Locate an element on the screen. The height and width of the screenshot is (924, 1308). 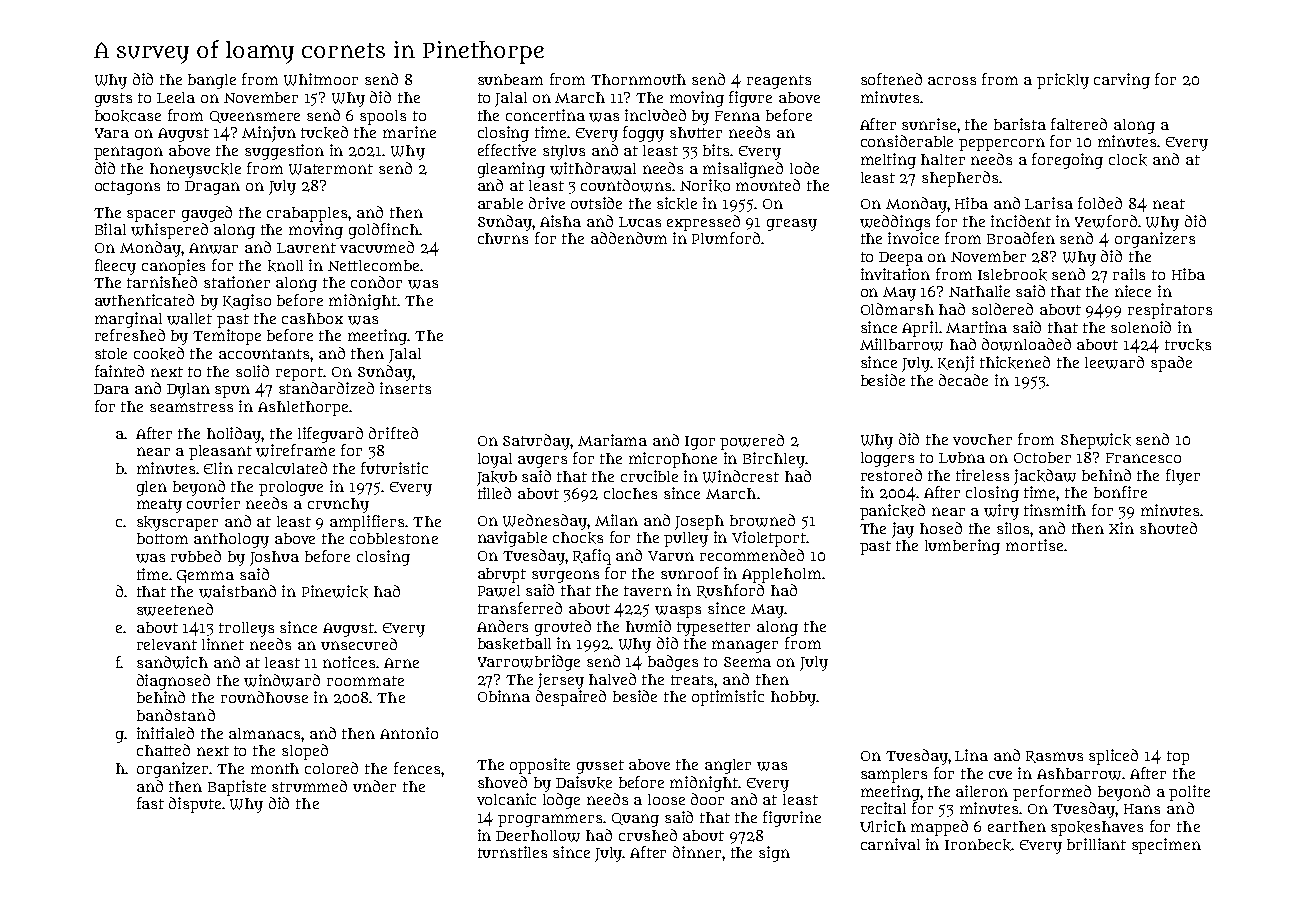
prologue is located at coordinates (291, 488).
